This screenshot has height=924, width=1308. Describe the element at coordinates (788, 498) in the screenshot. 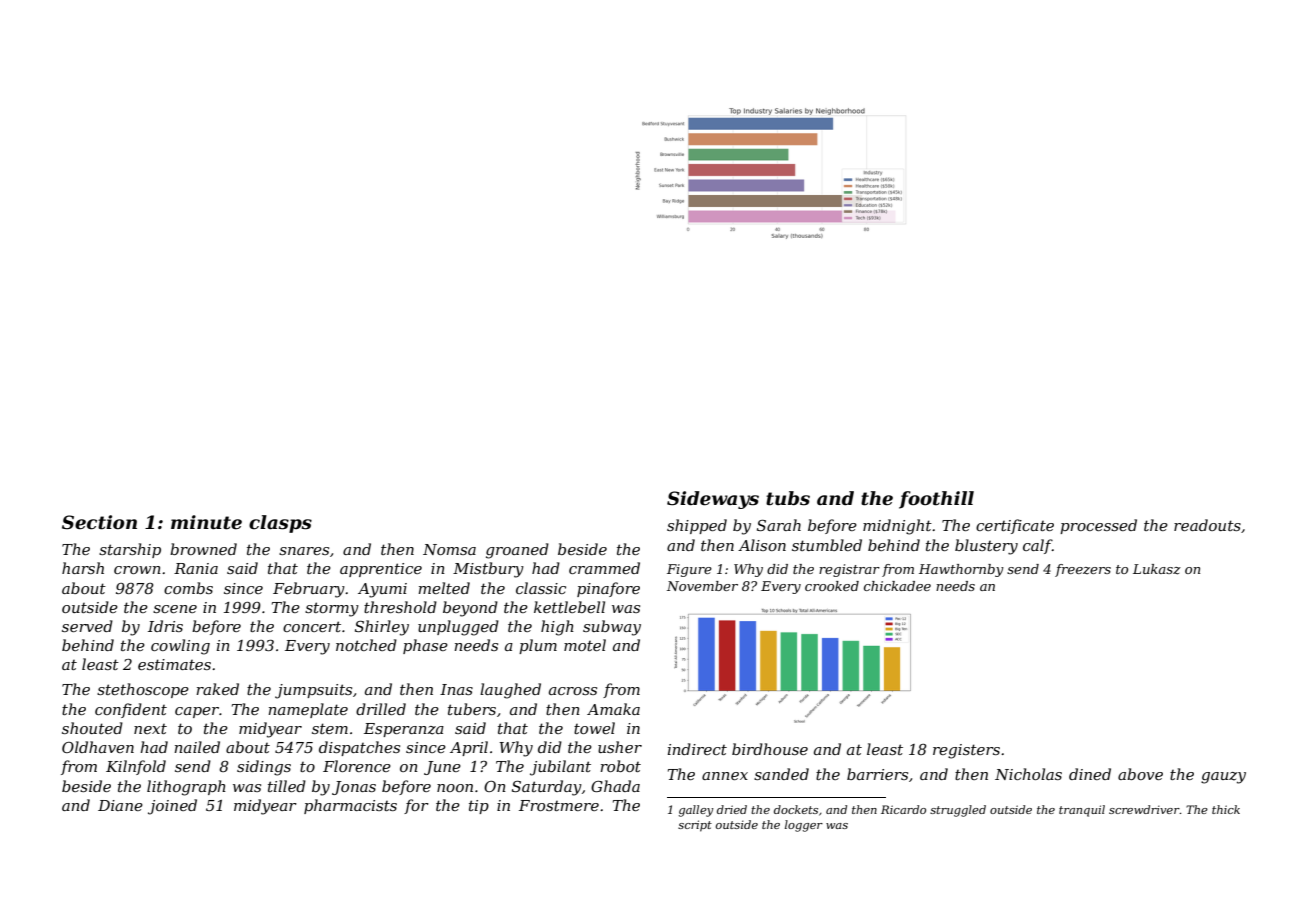

I see `tubs` at that location.
